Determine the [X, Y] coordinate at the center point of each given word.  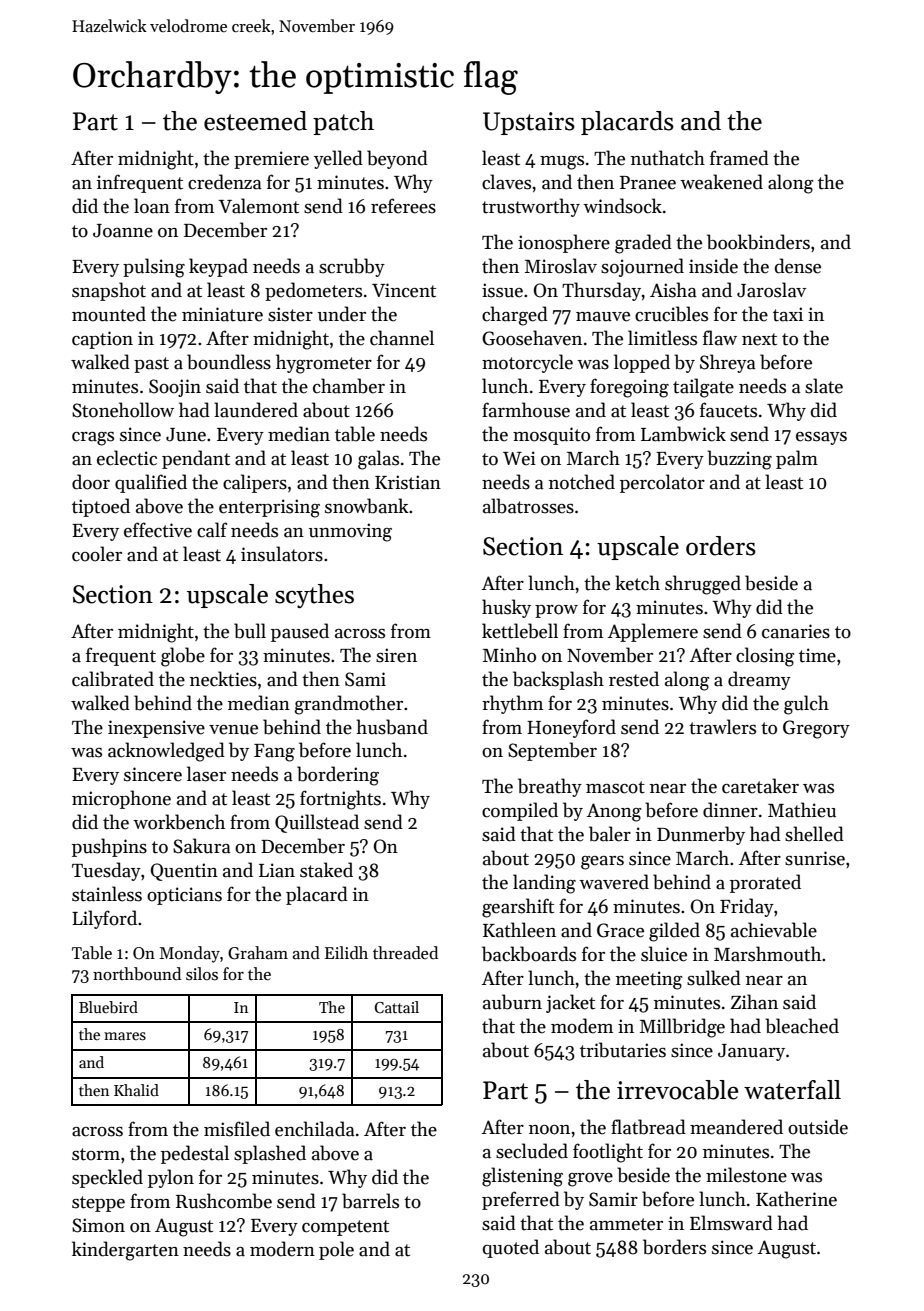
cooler [97, 554]
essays [821, 438]
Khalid [136, 1090]
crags [93, 439]
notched [582, 482]
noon [549, 1130]
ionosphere [564, 243]
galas [378, 460]
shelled [814, 834]
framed [739, 158]
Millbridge [682, 1028]
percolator [662, 483]
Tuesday [106, 871]
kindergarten [125, 1251]
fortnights [340, 800]
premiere [271, 160]
